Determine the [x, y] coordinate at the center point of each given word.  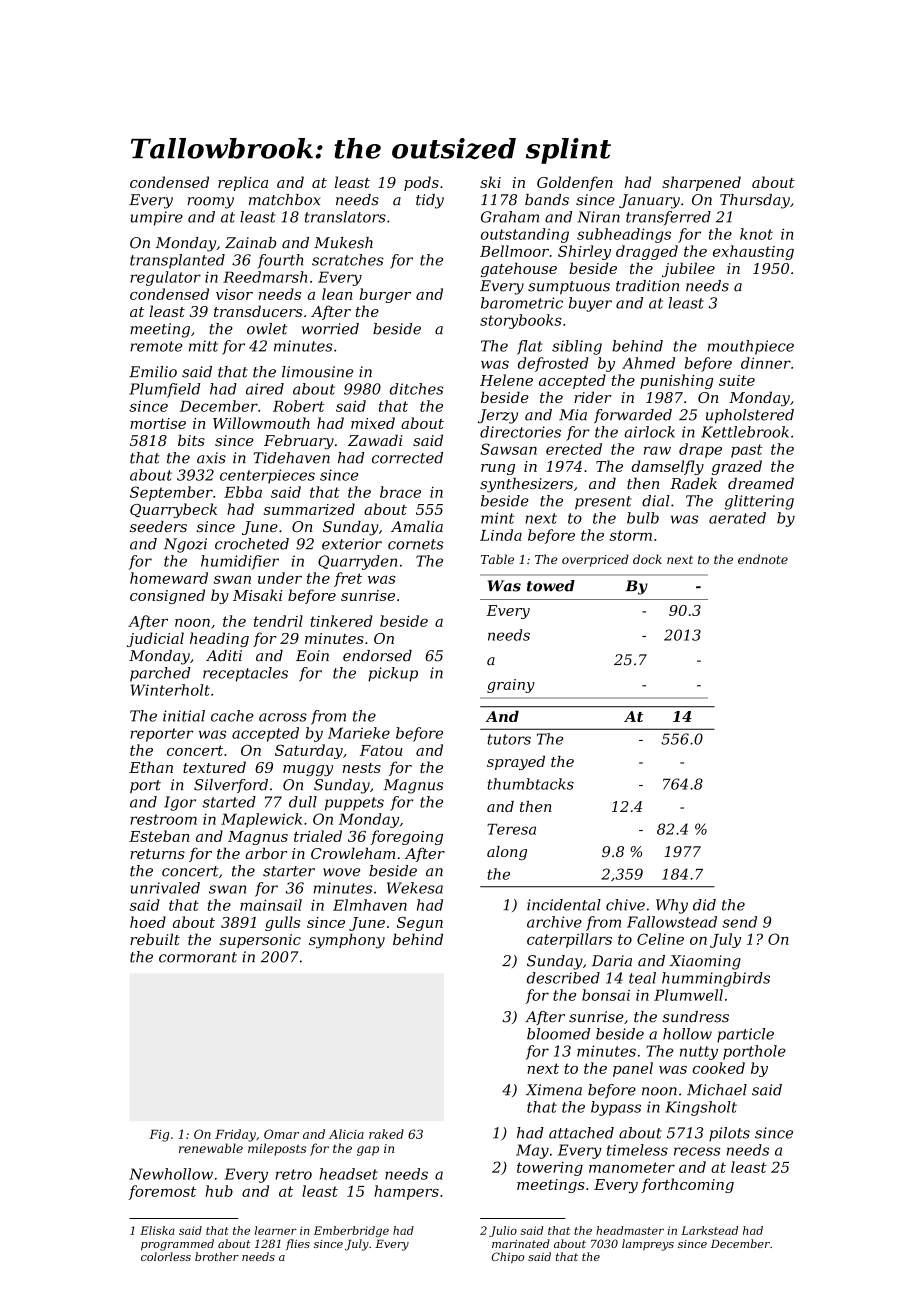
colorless [166, 1256]
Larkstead [709, 1230]
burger [385, 295]
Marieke [359, 733]
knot [756, 234]
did [704, 905]
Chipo [508, 1258]
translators [345, 217]
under [280, 578]
